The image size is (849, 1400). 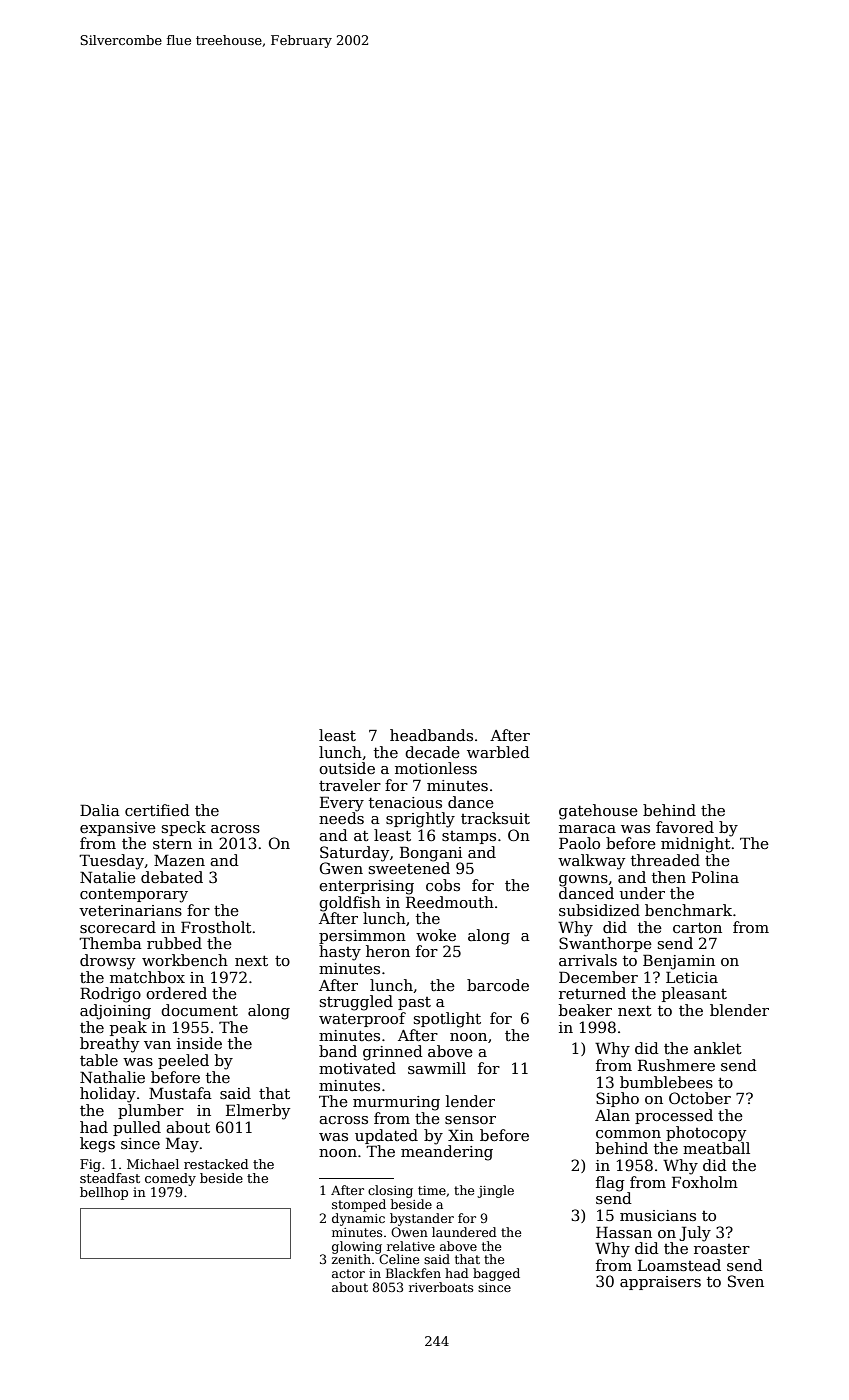 I want to click on appraisers, so click(x=660, y=1283).
